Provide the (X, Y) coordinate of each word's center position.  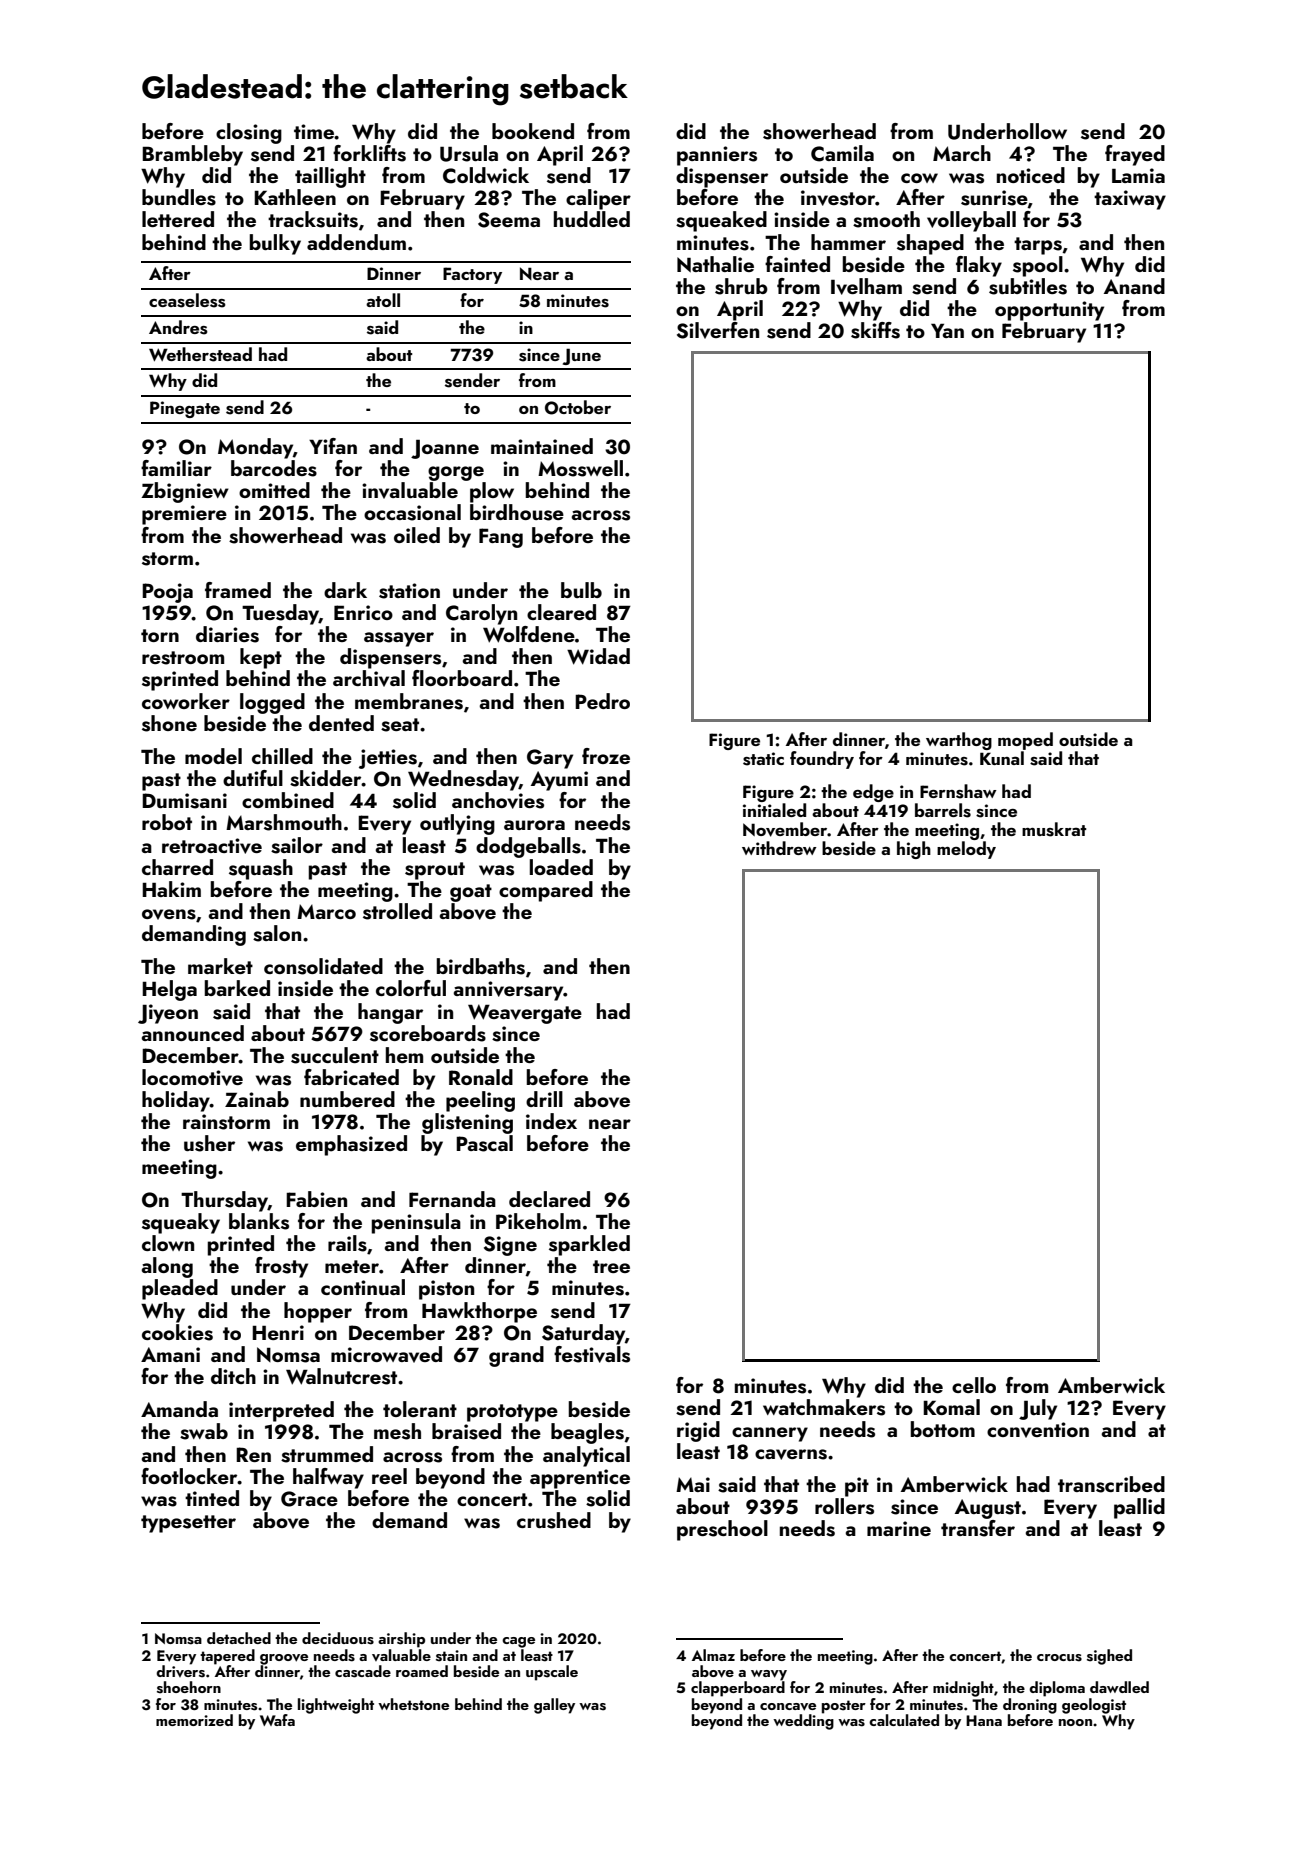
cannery (770, 1434)
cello (974, 1385)
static (763, 759)
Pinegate (185, 409)
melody (966, 850)
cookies (177, 1332)
